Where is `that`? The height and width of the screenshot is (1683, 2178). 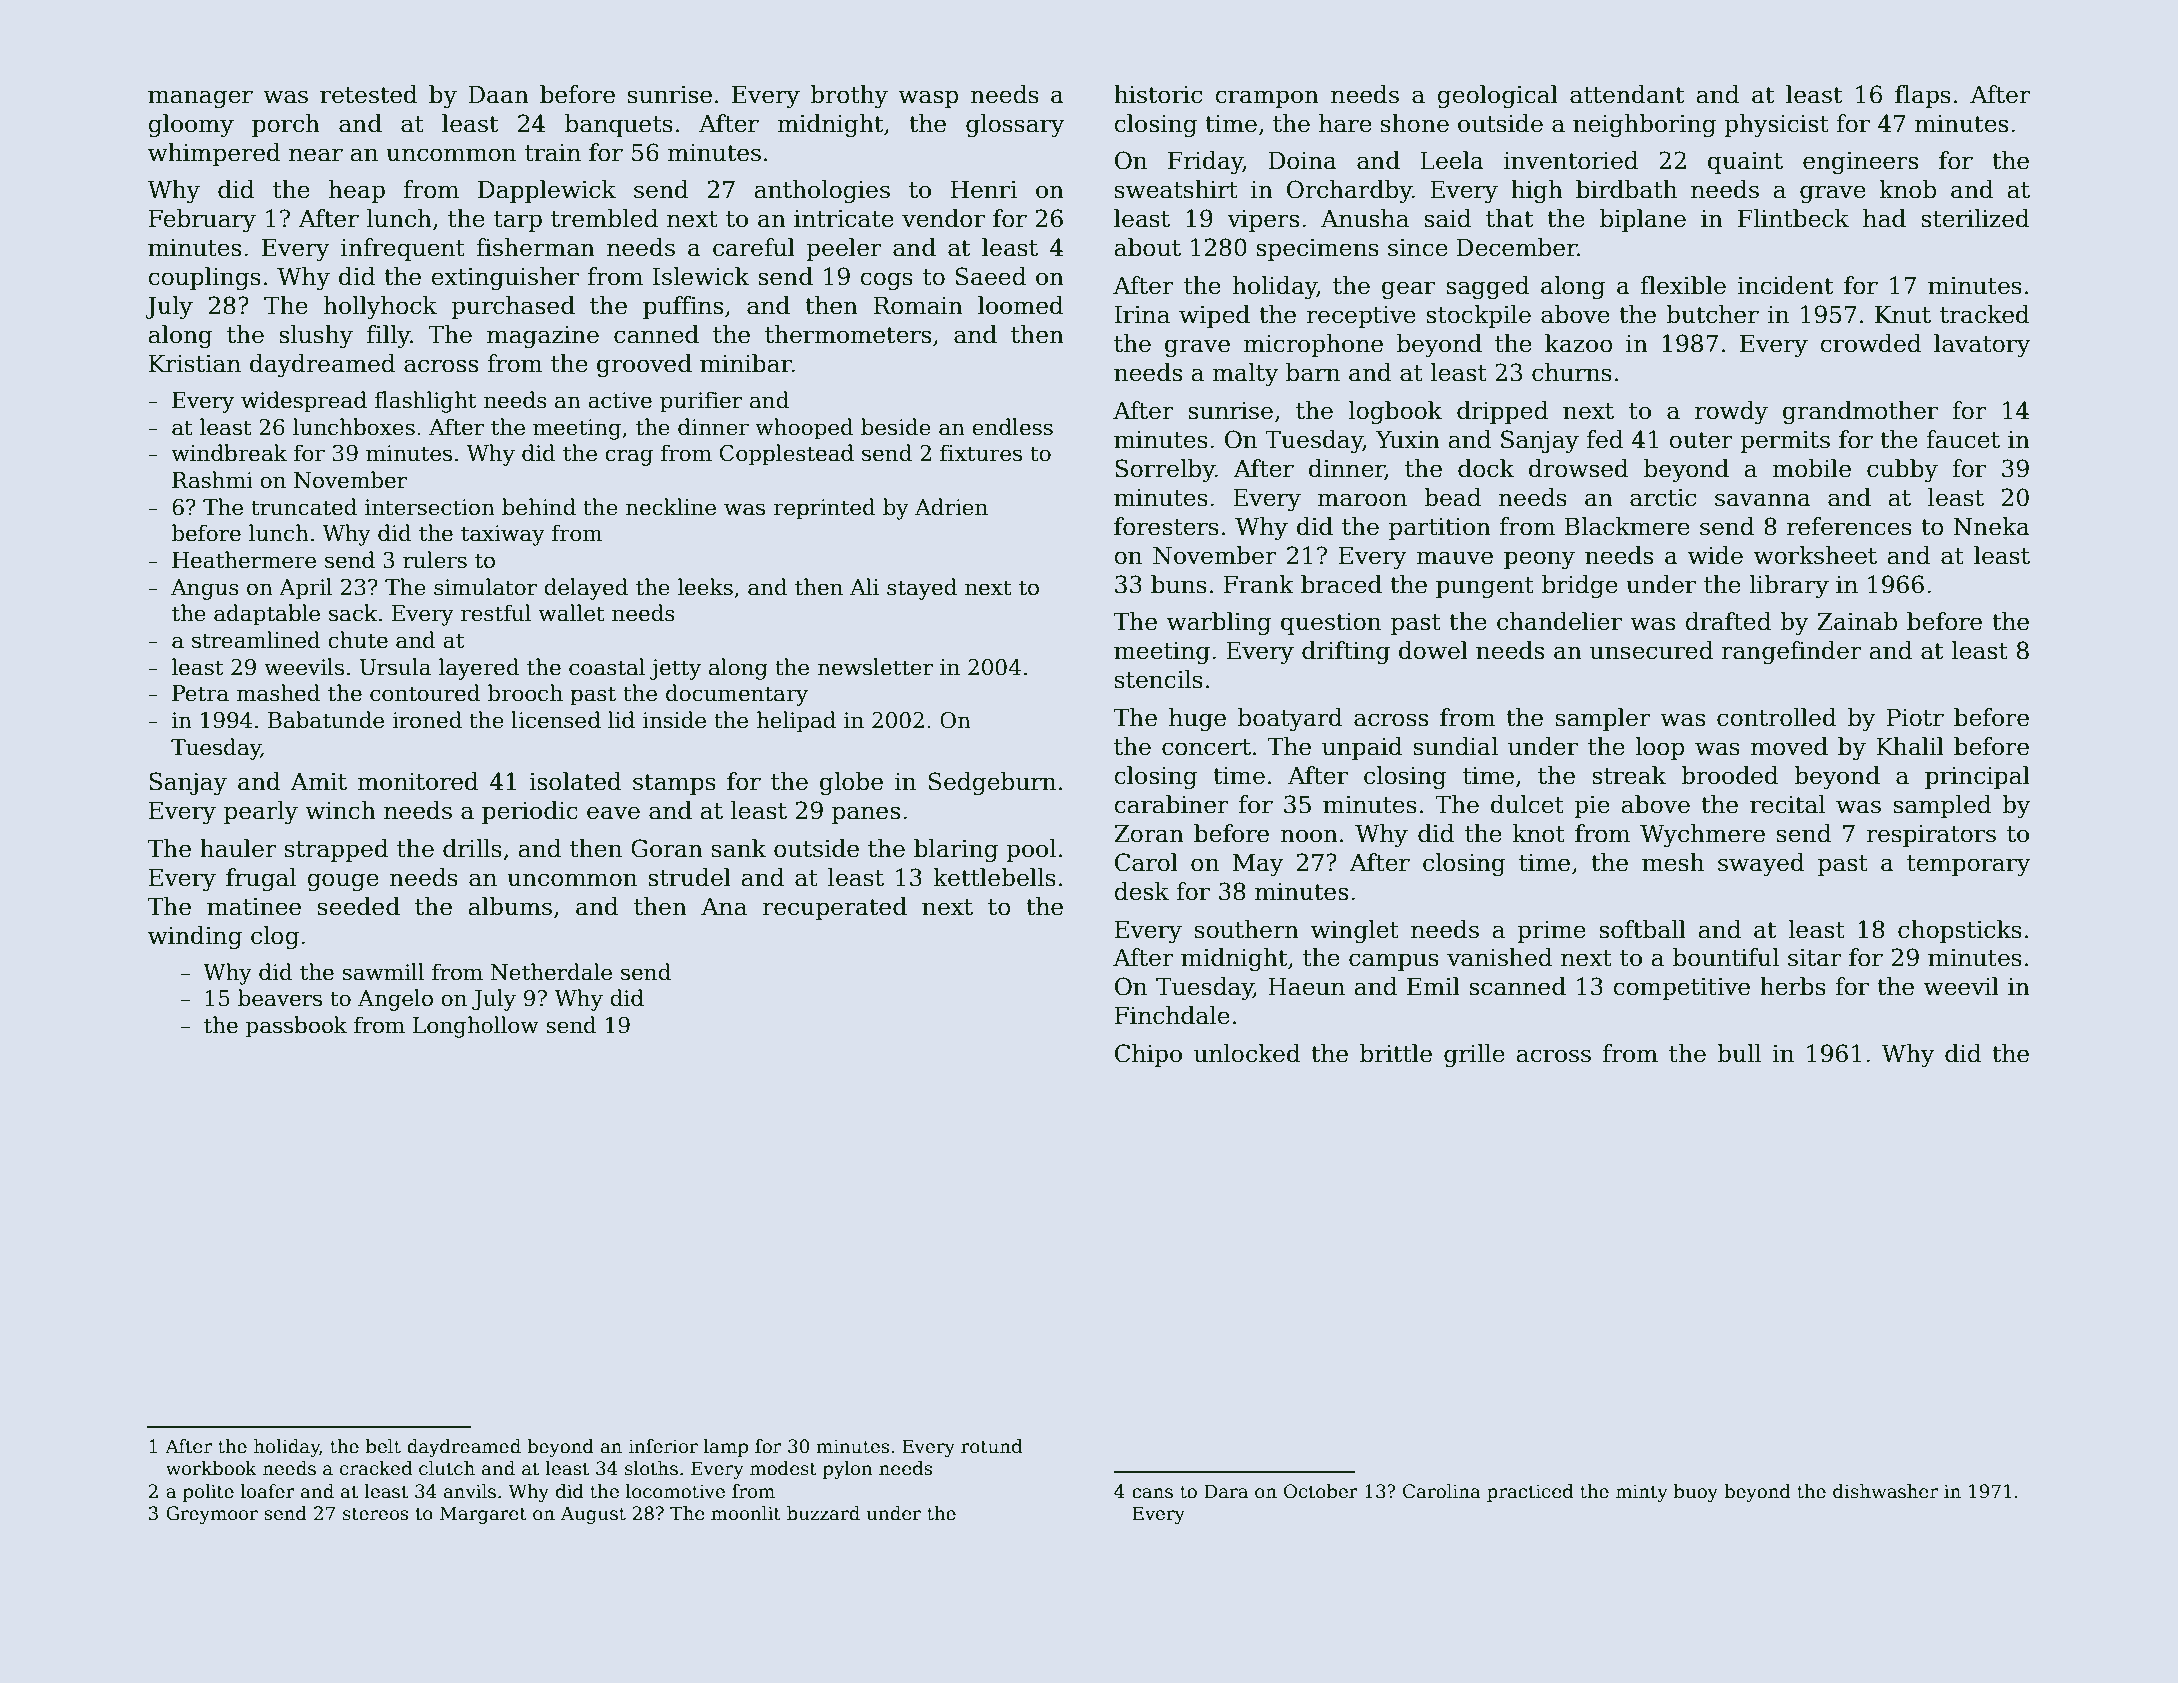 that is located at coordinates (1509, 218).
